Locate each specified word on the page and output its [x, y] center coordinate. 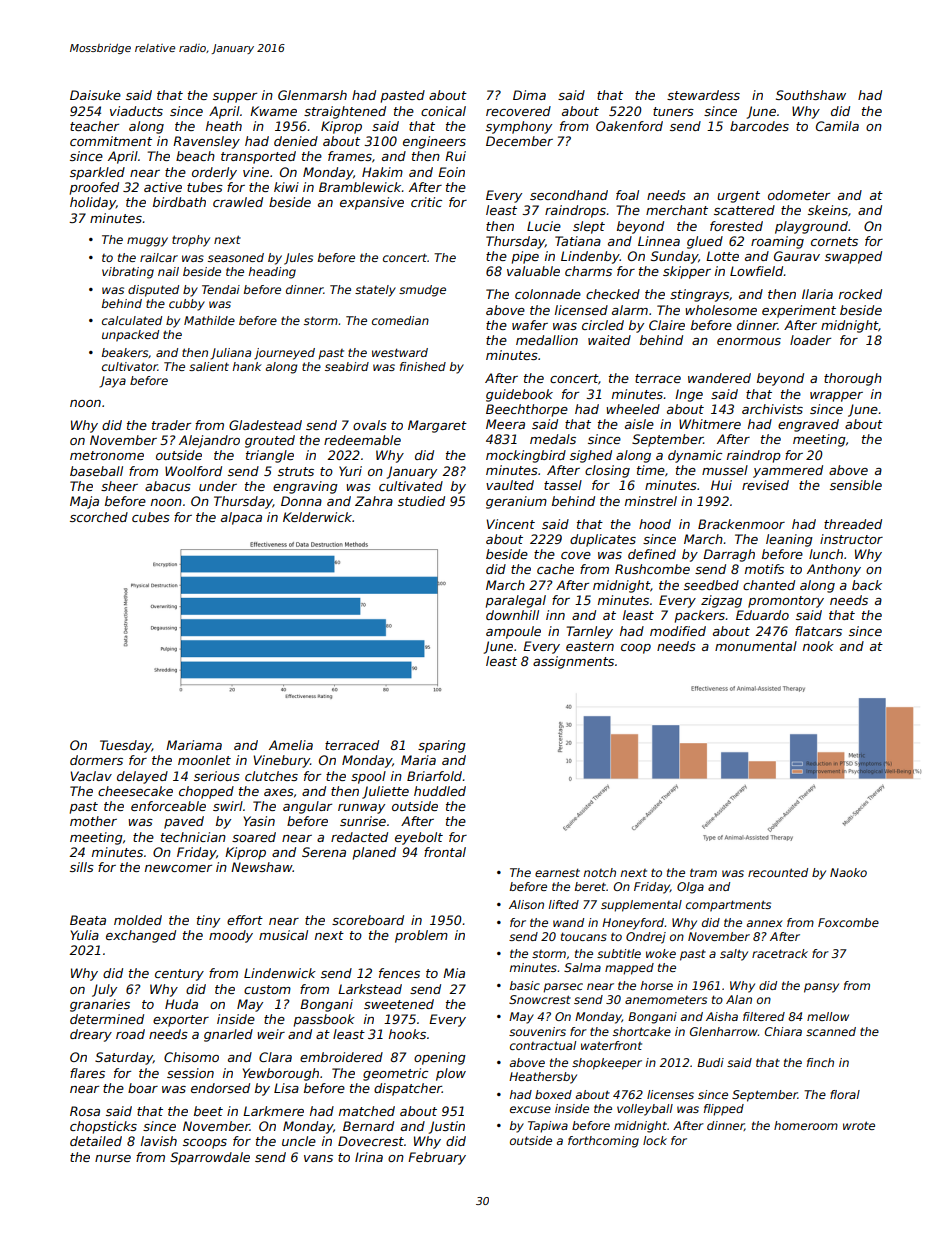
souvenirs [537, 1031]
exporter [181, 1021]
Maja [84, 502]
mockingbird [526, 456]
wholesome [721, 310]
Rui [455, 156]
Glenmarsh [312, 95]
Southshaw [811, 95]
